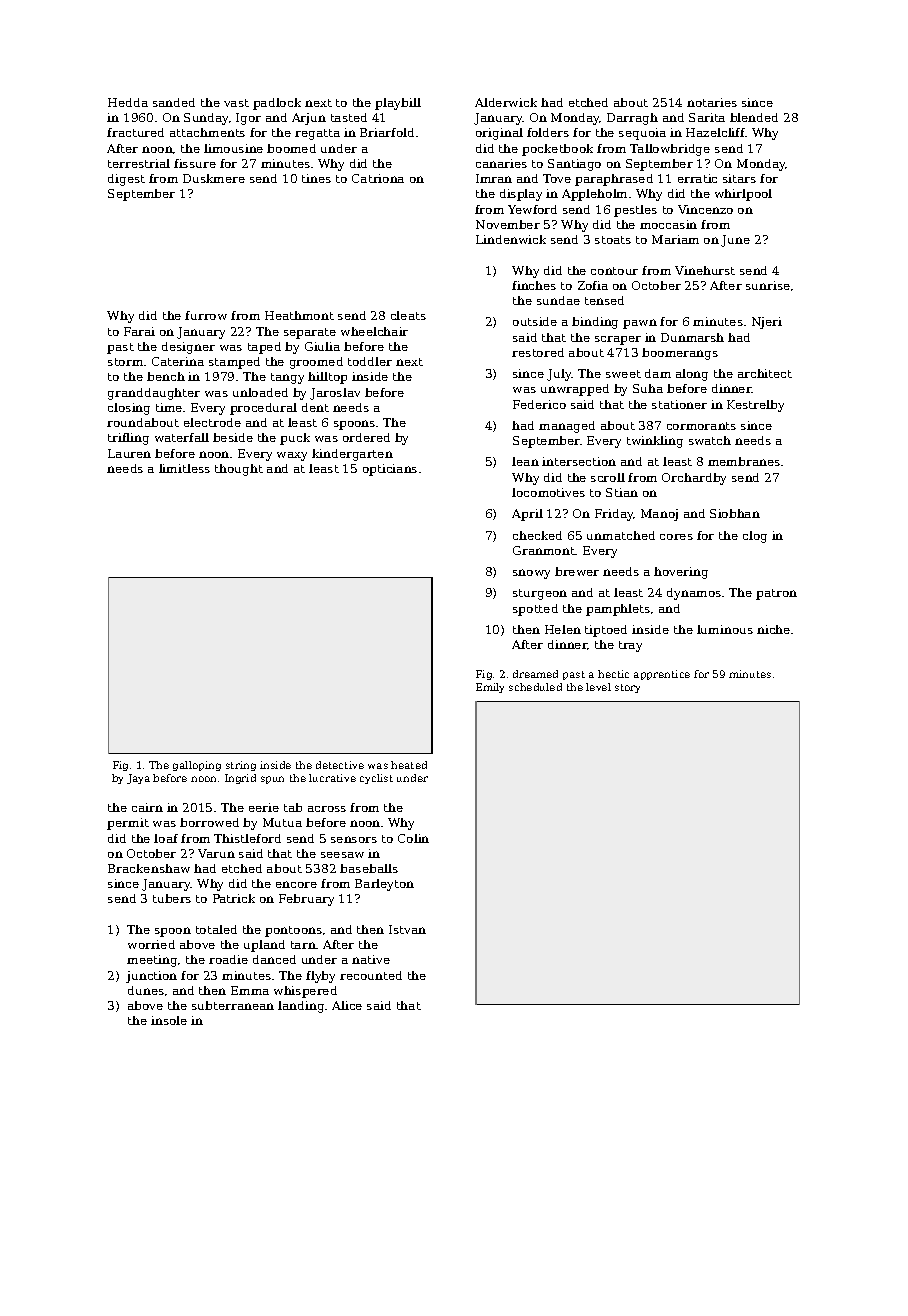 The image size is (908, 1316). Describe the element at coordinates (712, 102) in the document. I see `notaries` at that location.
